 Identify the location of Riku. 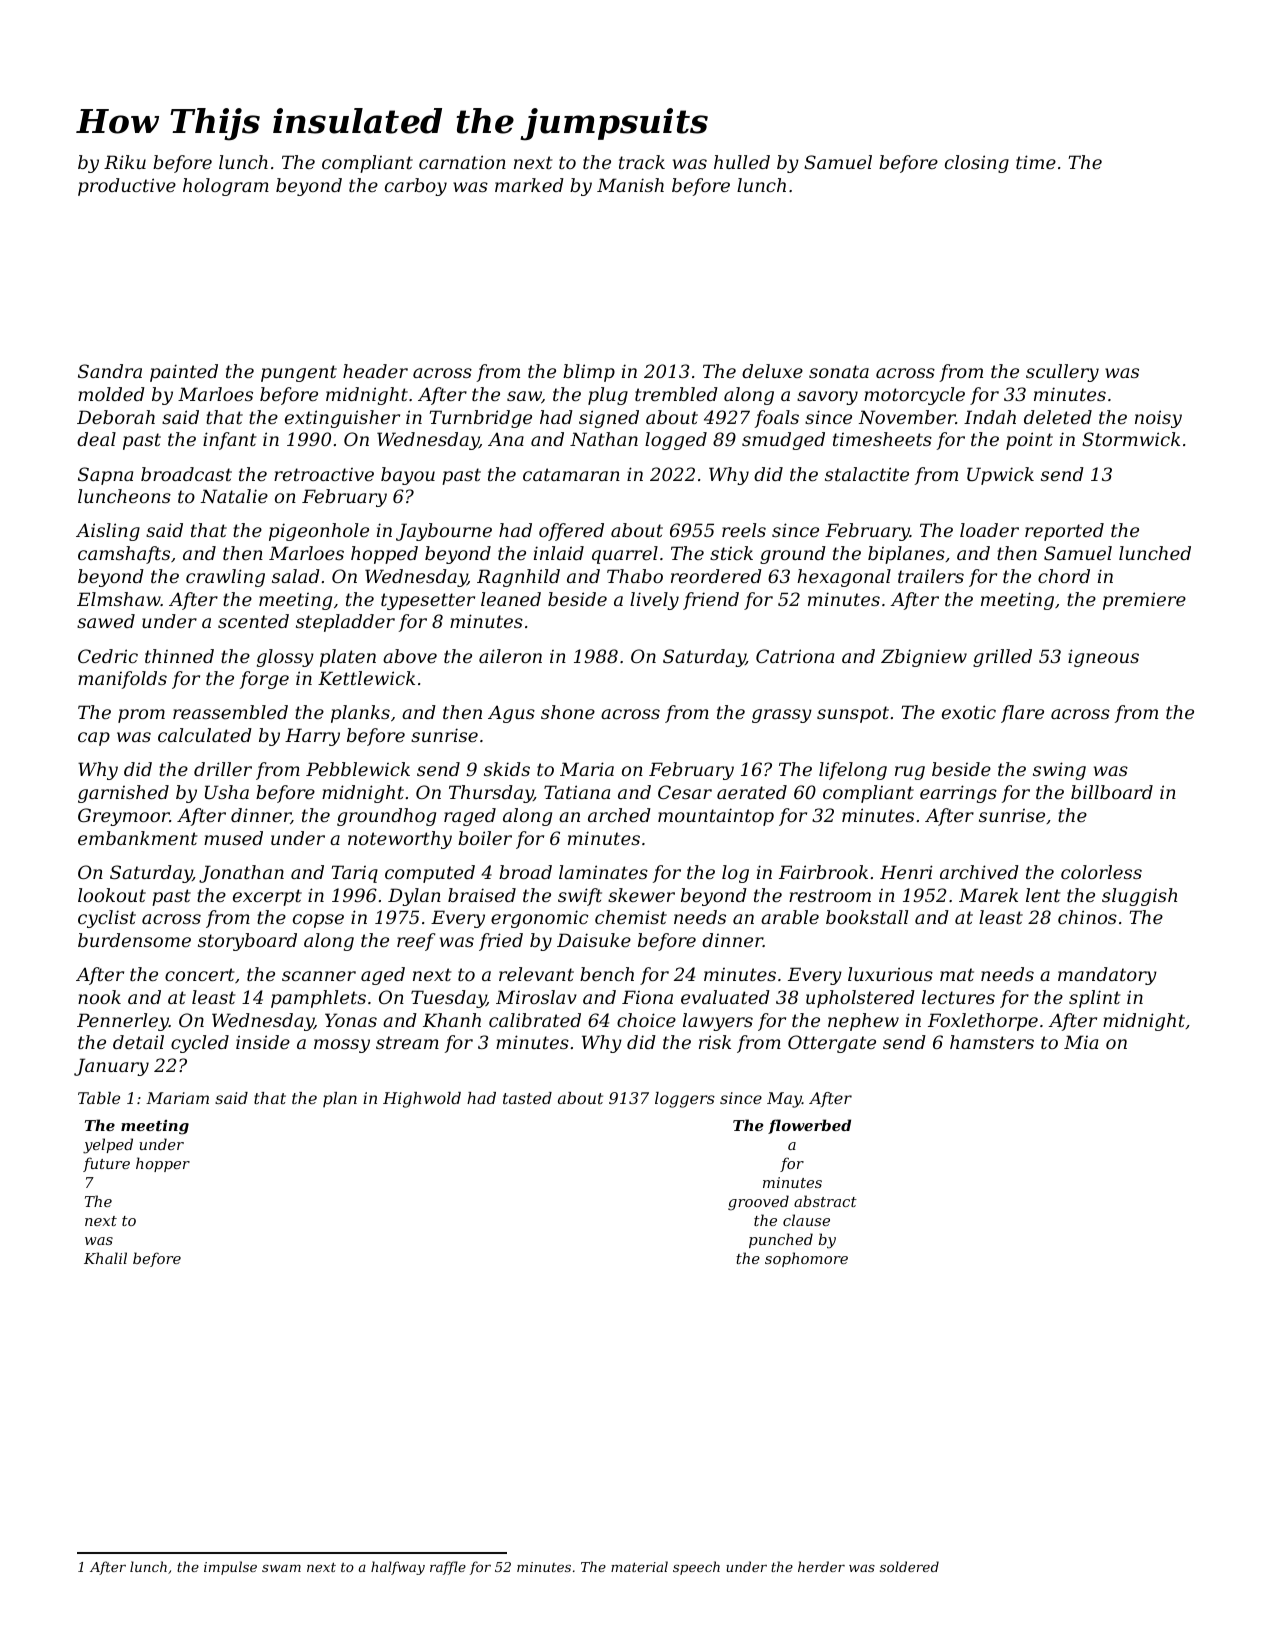
(125, 162).
